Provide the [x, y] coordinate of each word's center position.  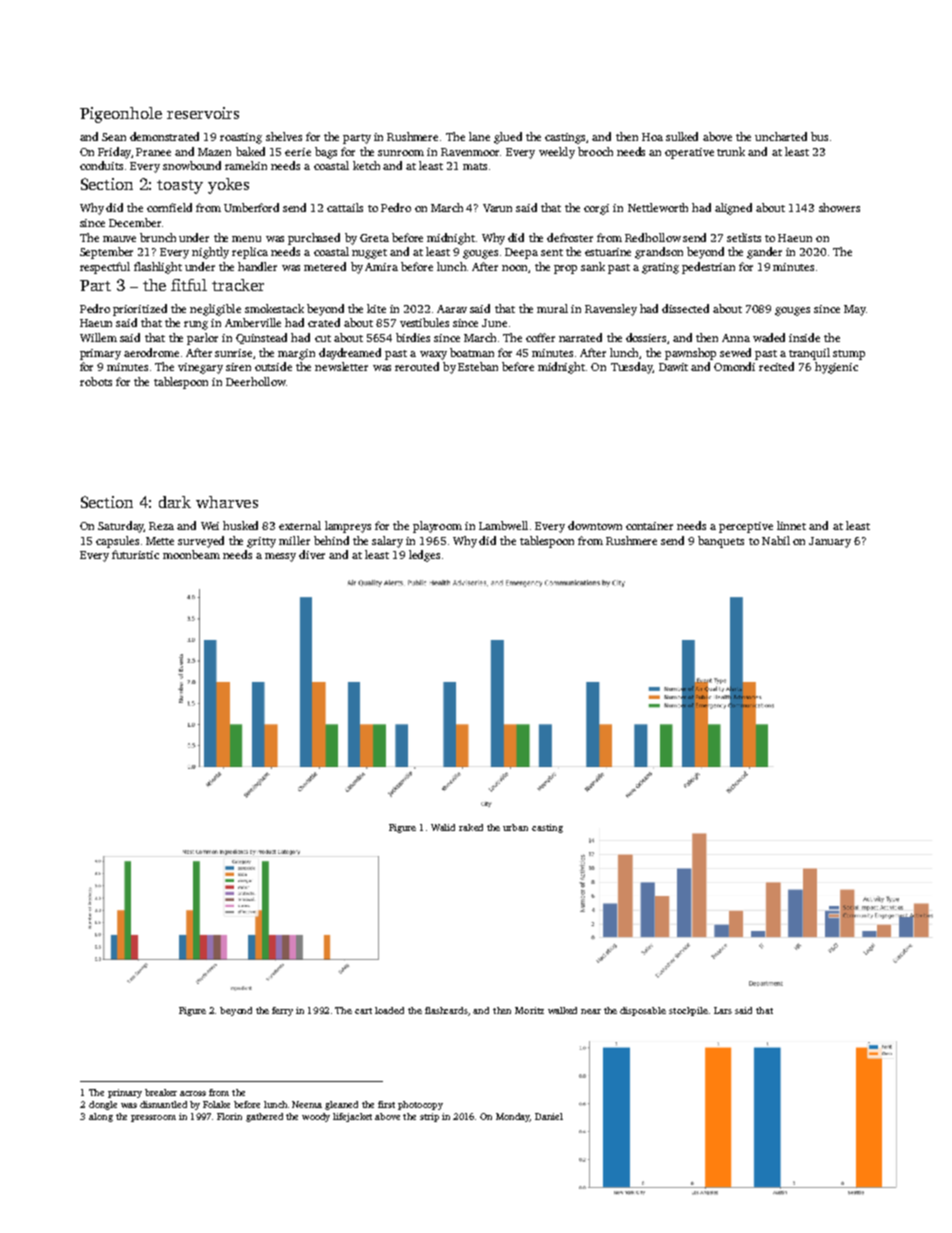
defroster [570, 237]
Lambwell [503, 525]
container [649, 526]
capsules [117, 542]
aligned [733, 209]
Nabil [776, 540]
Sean [114, 137]
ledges [424, 556]
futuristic [135, 554]
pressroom [153, 1118]
